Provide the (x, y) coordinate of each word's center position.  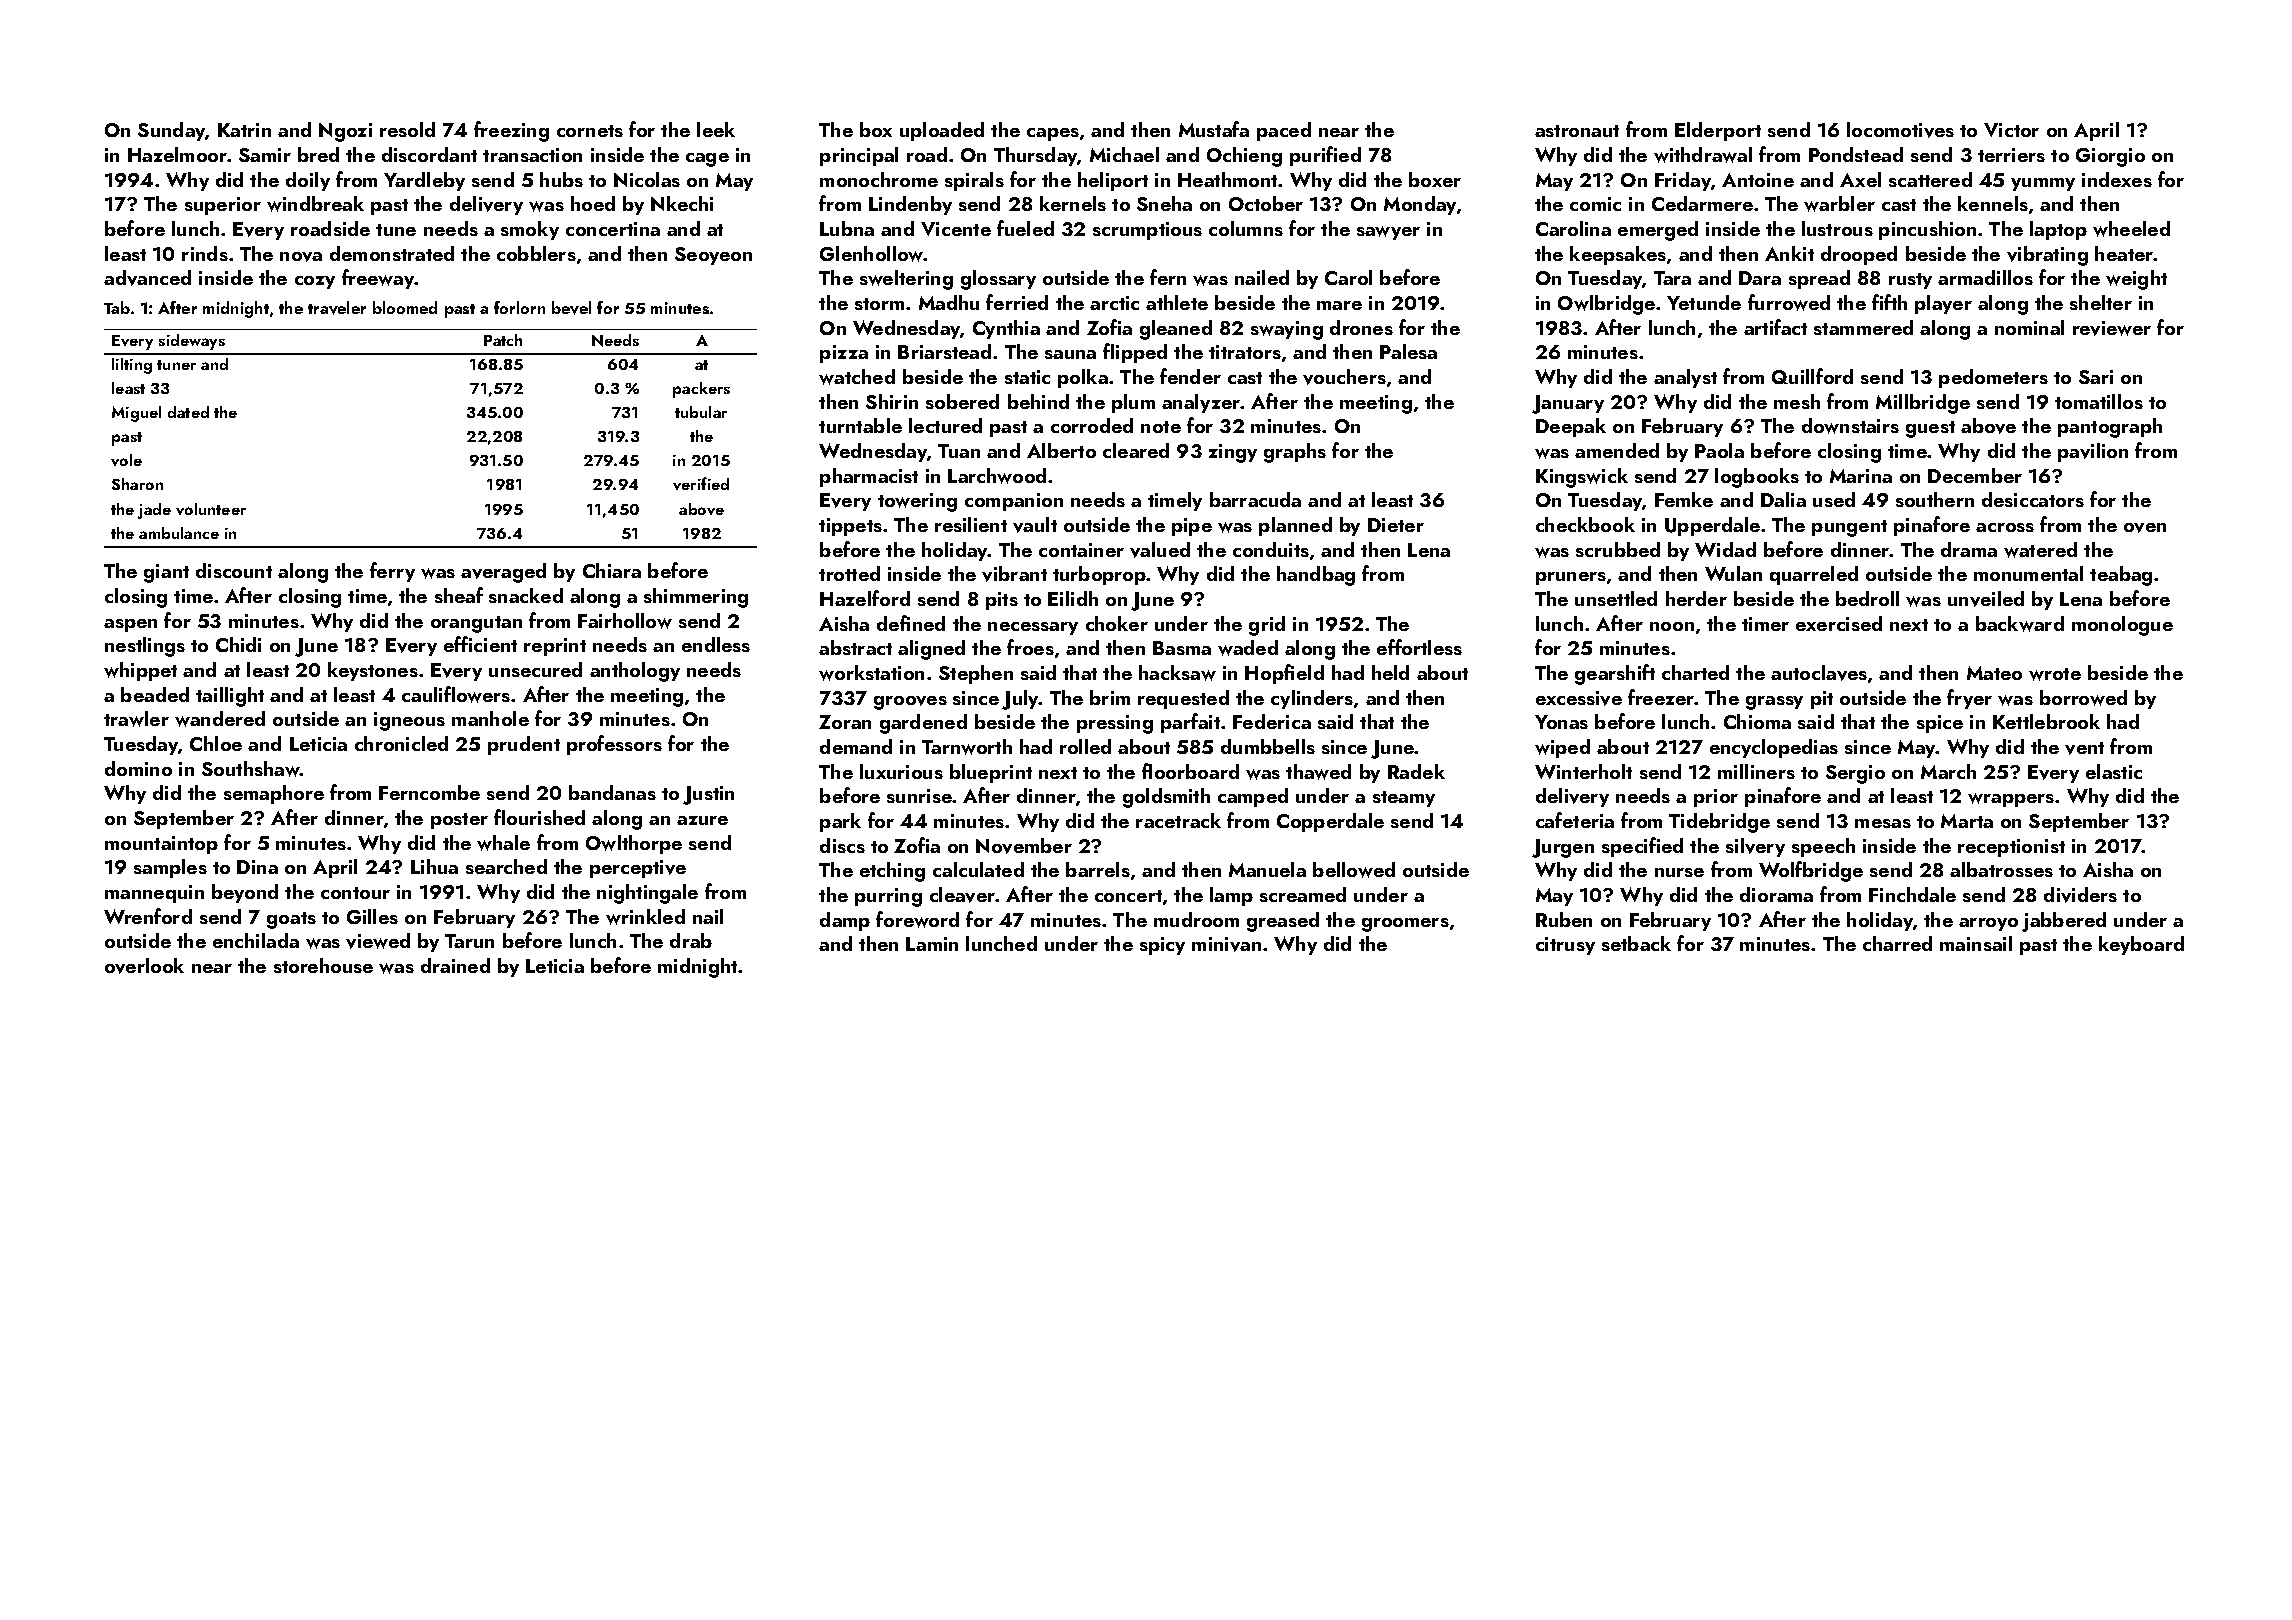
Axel (1860, 179)
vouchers (1344, 377)
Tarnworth (967, 747)
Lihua (434, 866)
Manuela (1267, 869)
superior (223, 206)
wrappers (2011, 800)
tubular (701, 412)
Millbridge (1923, 404)
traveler (337, 308)
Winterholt (1583, 771)
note (1161, 427)
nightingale (647, 894)
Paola (1719, 450)
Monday (1420, 205)
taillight (230, 697)
